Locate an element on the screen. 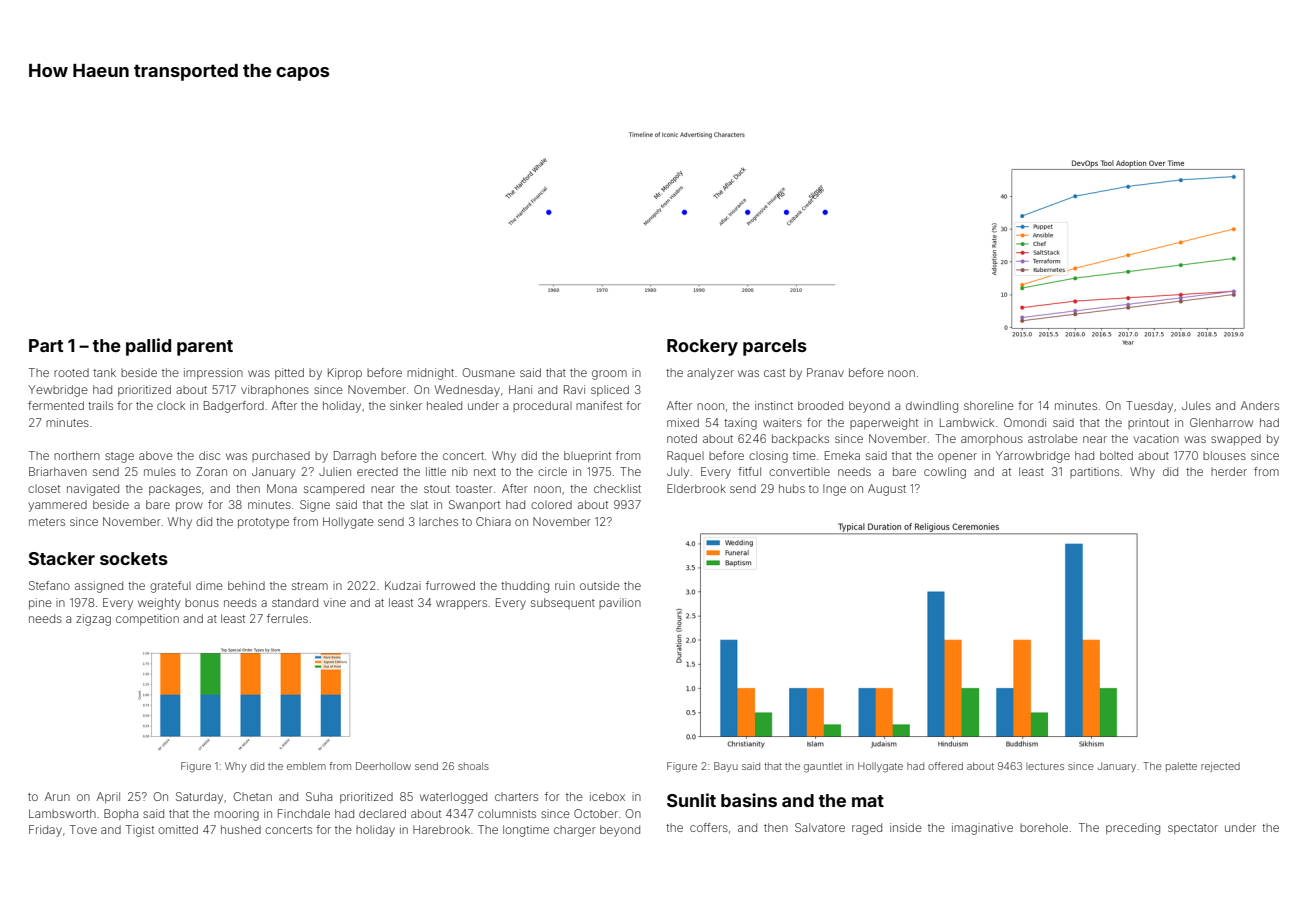 The image size is (1308, 924). herder is located at coordinates (1229, 471).
